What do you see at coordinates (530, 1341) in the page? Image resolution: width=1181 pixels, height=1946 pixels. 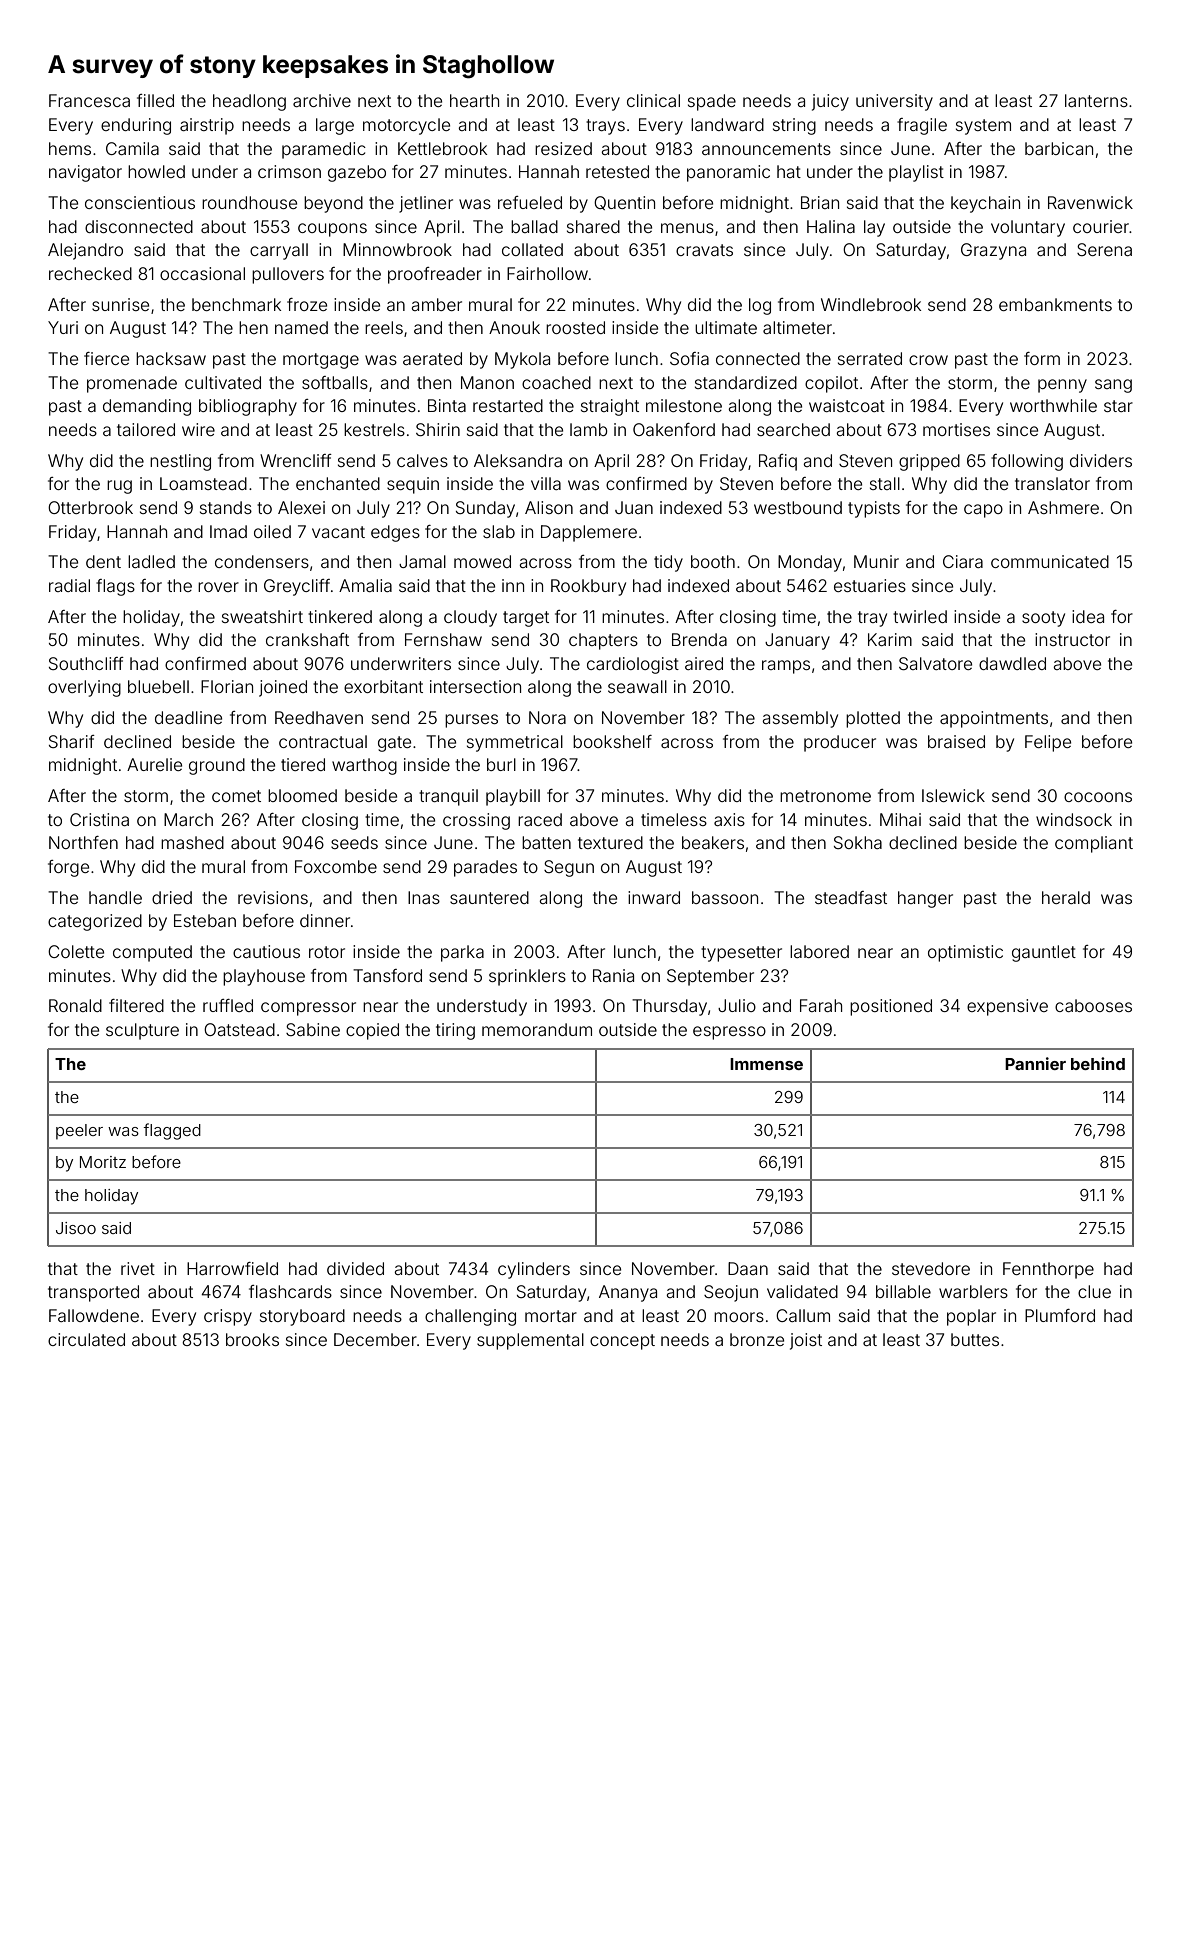 I see `supplemental` at bounding box center [530, 1341].
